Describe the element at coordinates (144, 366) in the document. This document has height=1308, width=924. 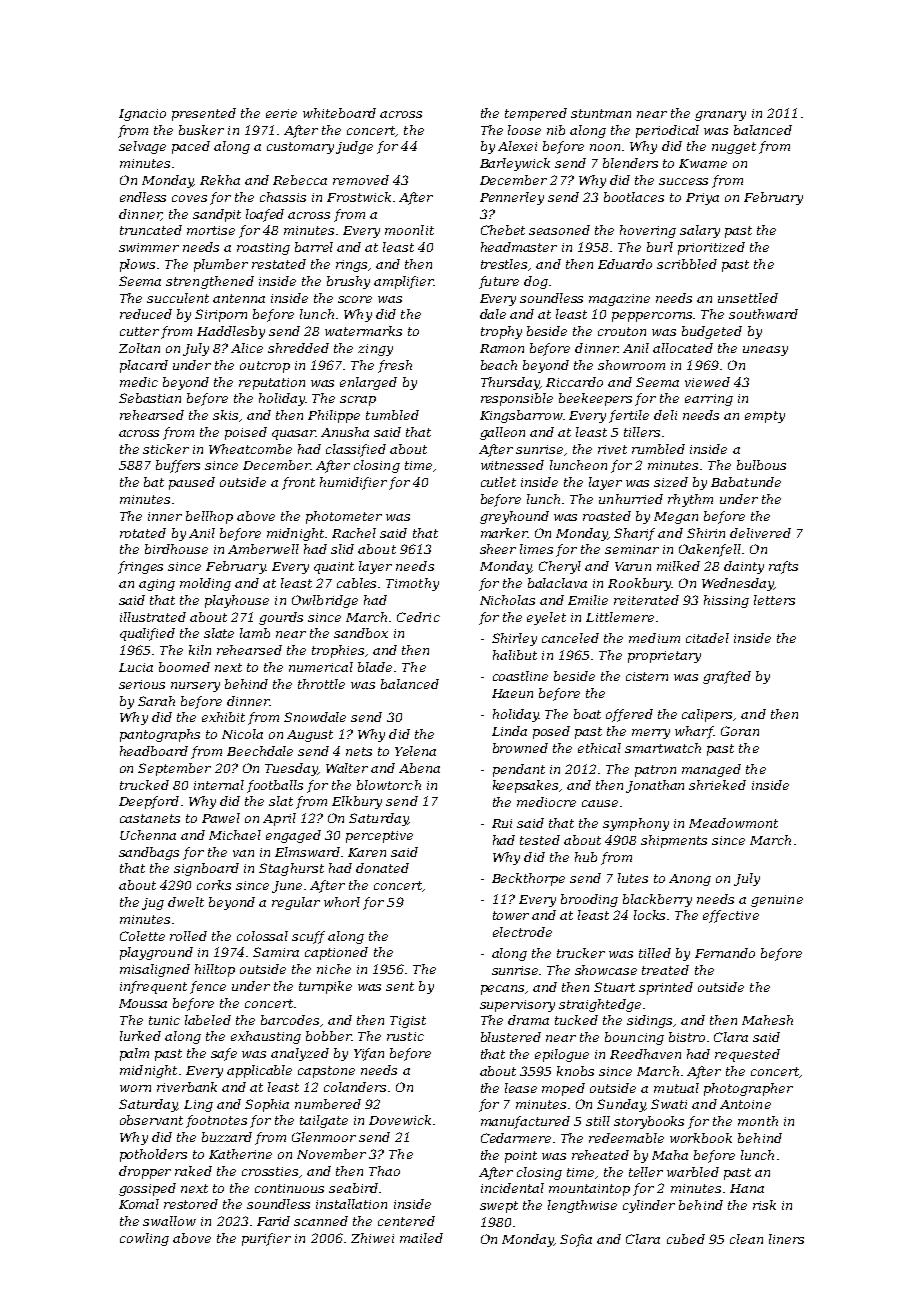
I see `placard` at that location.
